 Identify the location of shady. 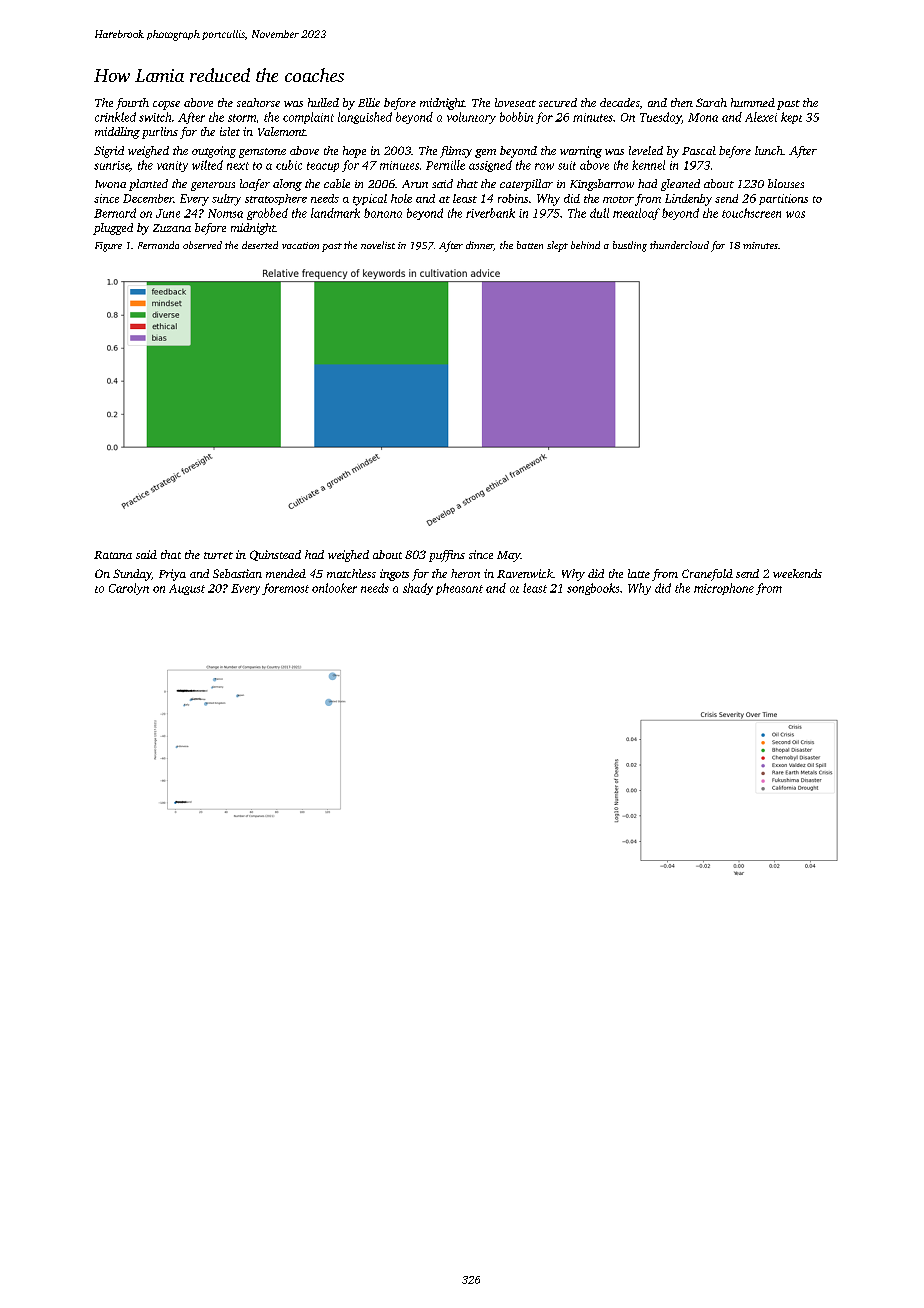
(418, 589).
